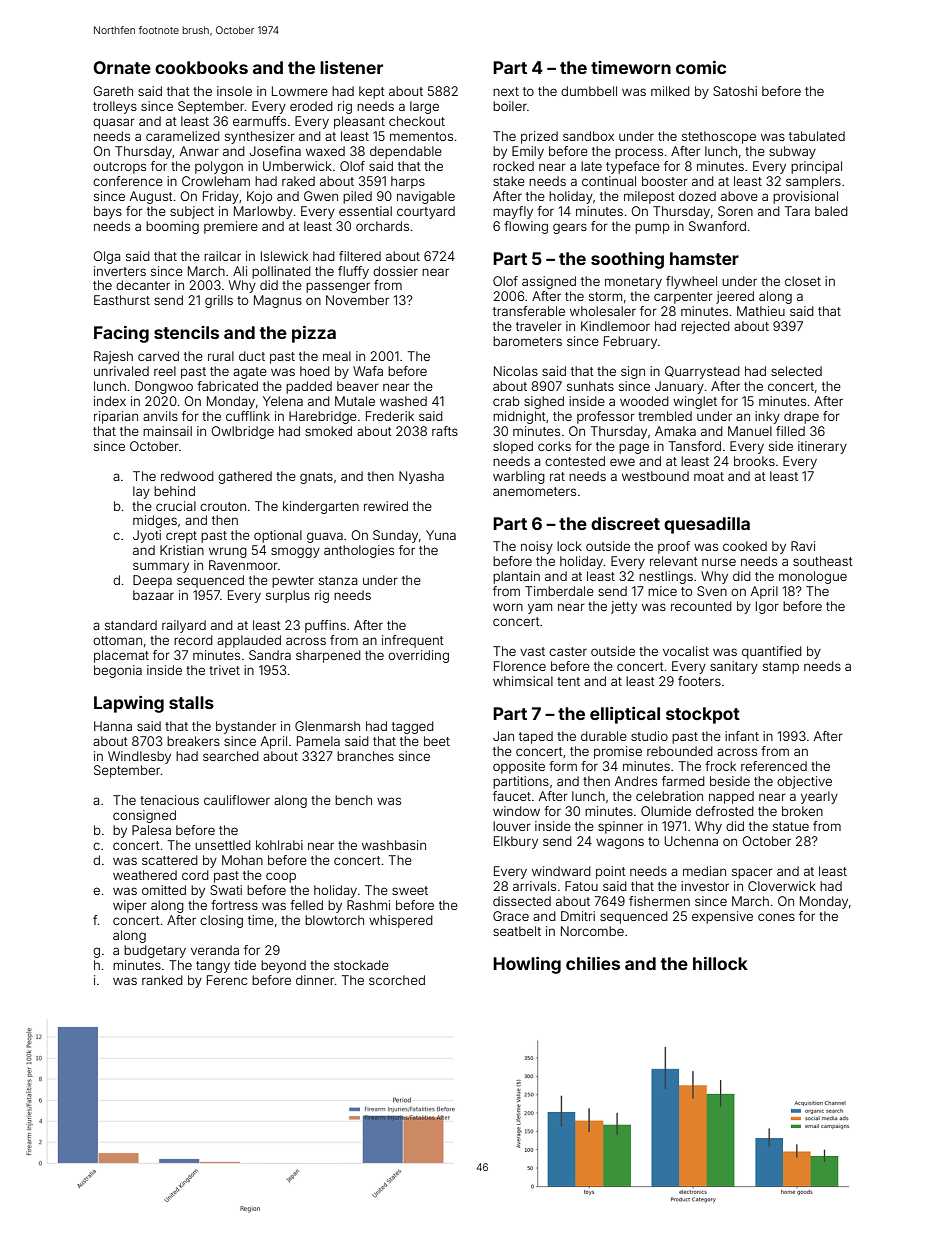 The width and height of the screenshot is (952, 1233). I want to click on dinner, so click(315, 980).
